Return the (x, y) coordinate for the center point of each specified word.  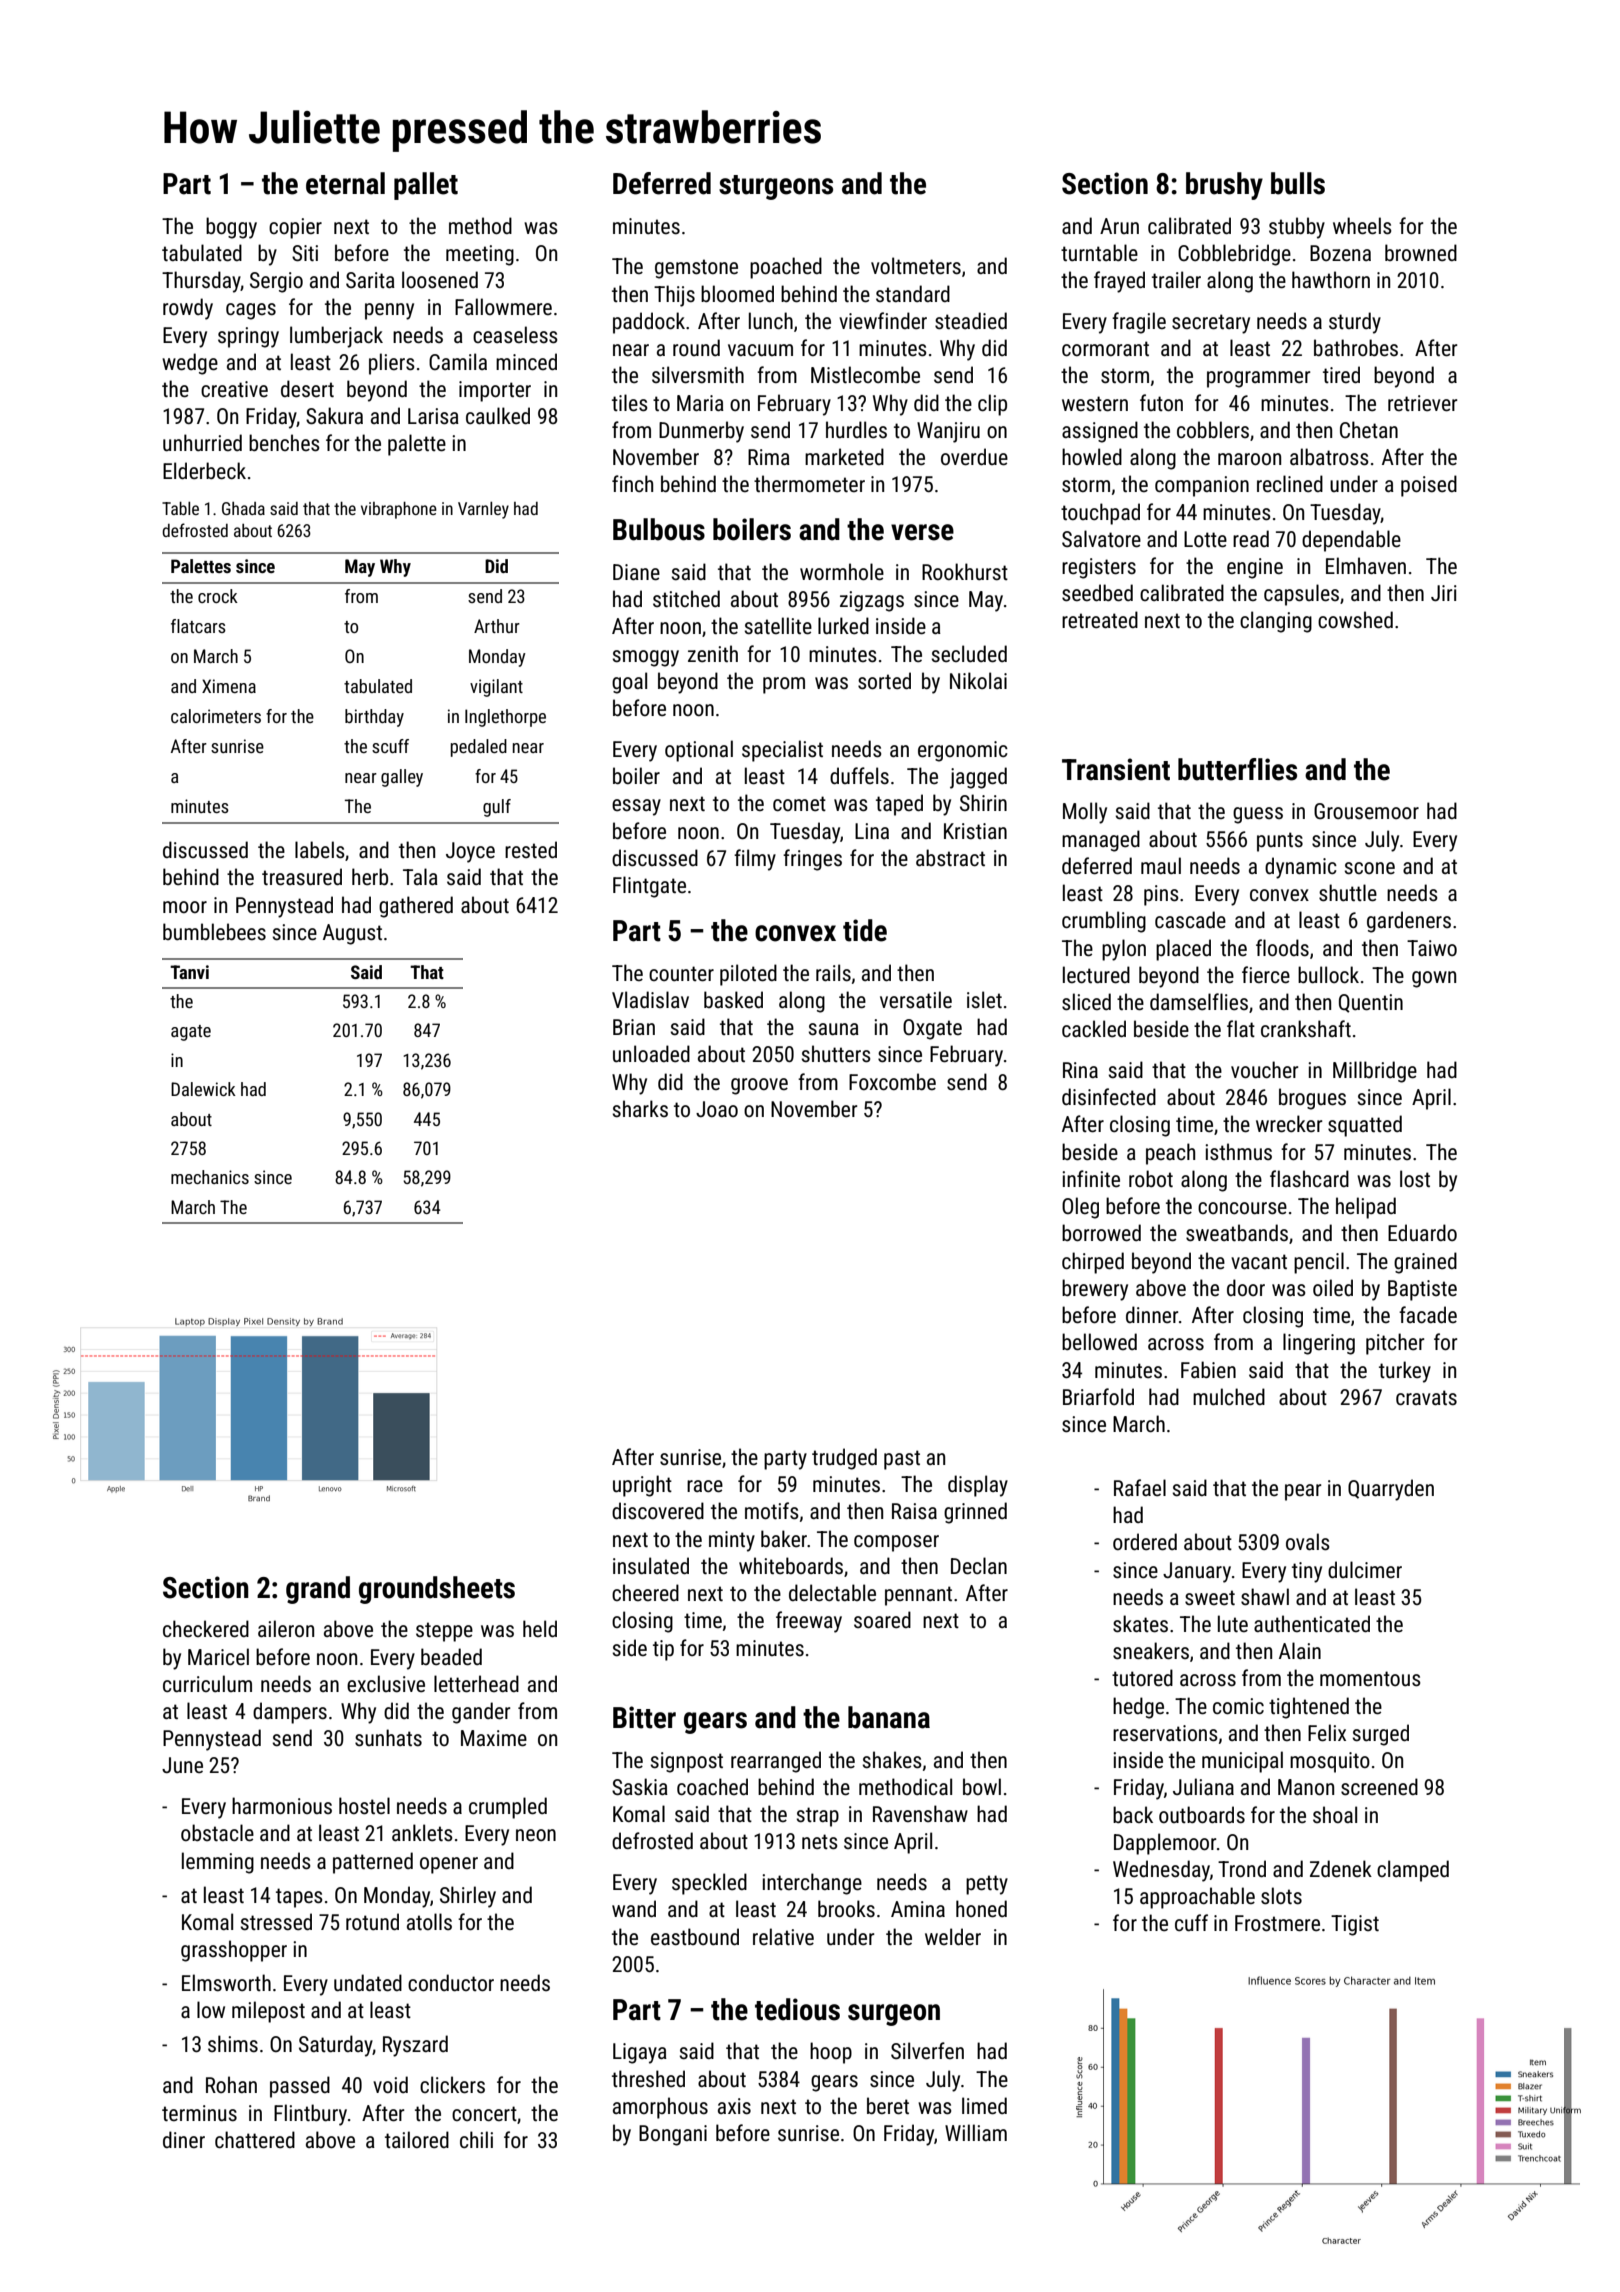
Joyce (470, 852)
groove (759, 1086)
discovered (658, 1511)
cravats (1426, 1398)
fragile (1139, 323)
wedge (190, 364)
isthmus (1238, 1152)
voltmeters (916, 266)
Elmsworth (226, 1983)
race (705, 1486)
